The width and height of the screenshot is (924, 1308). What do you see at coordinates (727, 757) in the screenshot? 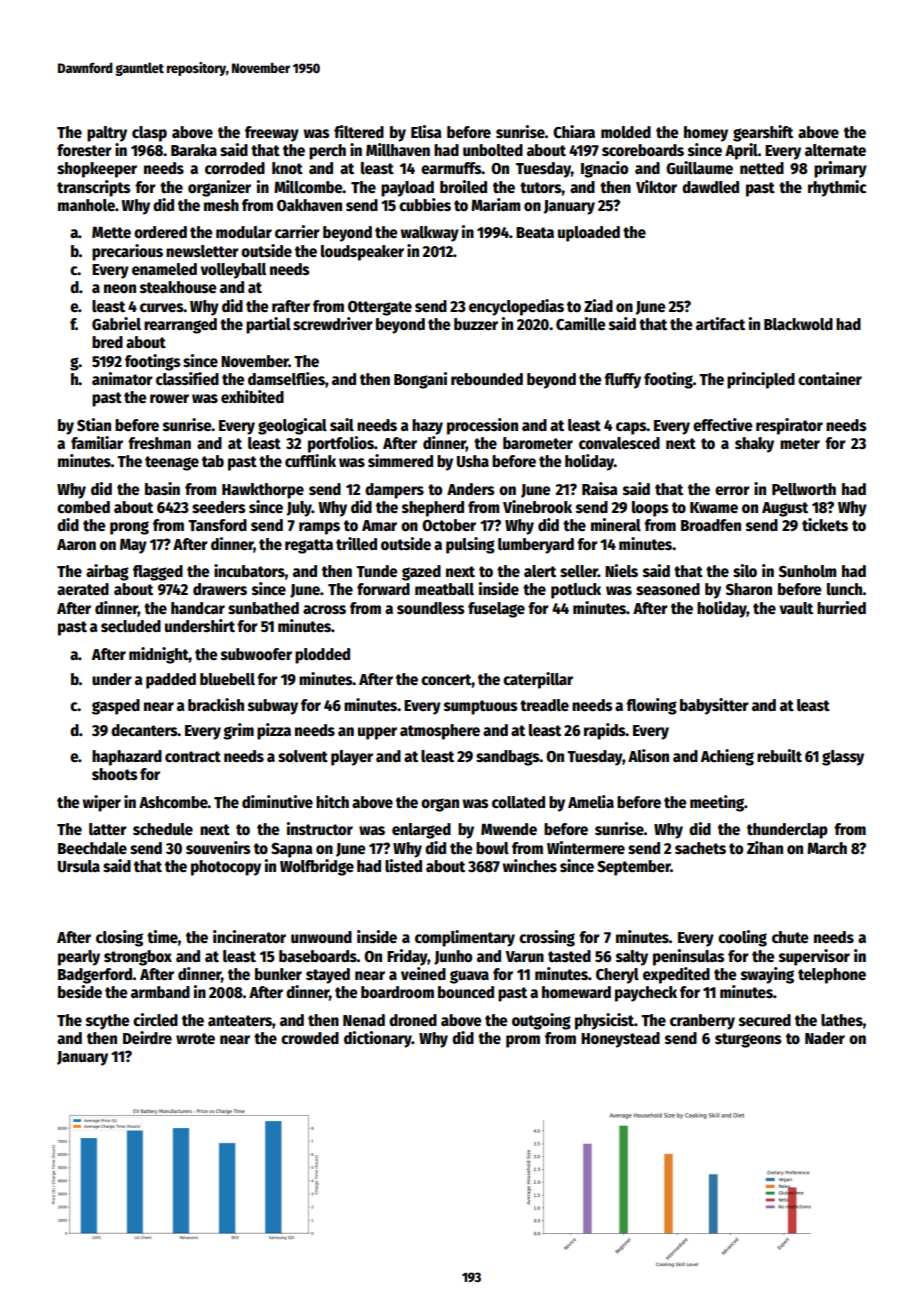
I see `Achieng` at bounding box center [727, 757].
